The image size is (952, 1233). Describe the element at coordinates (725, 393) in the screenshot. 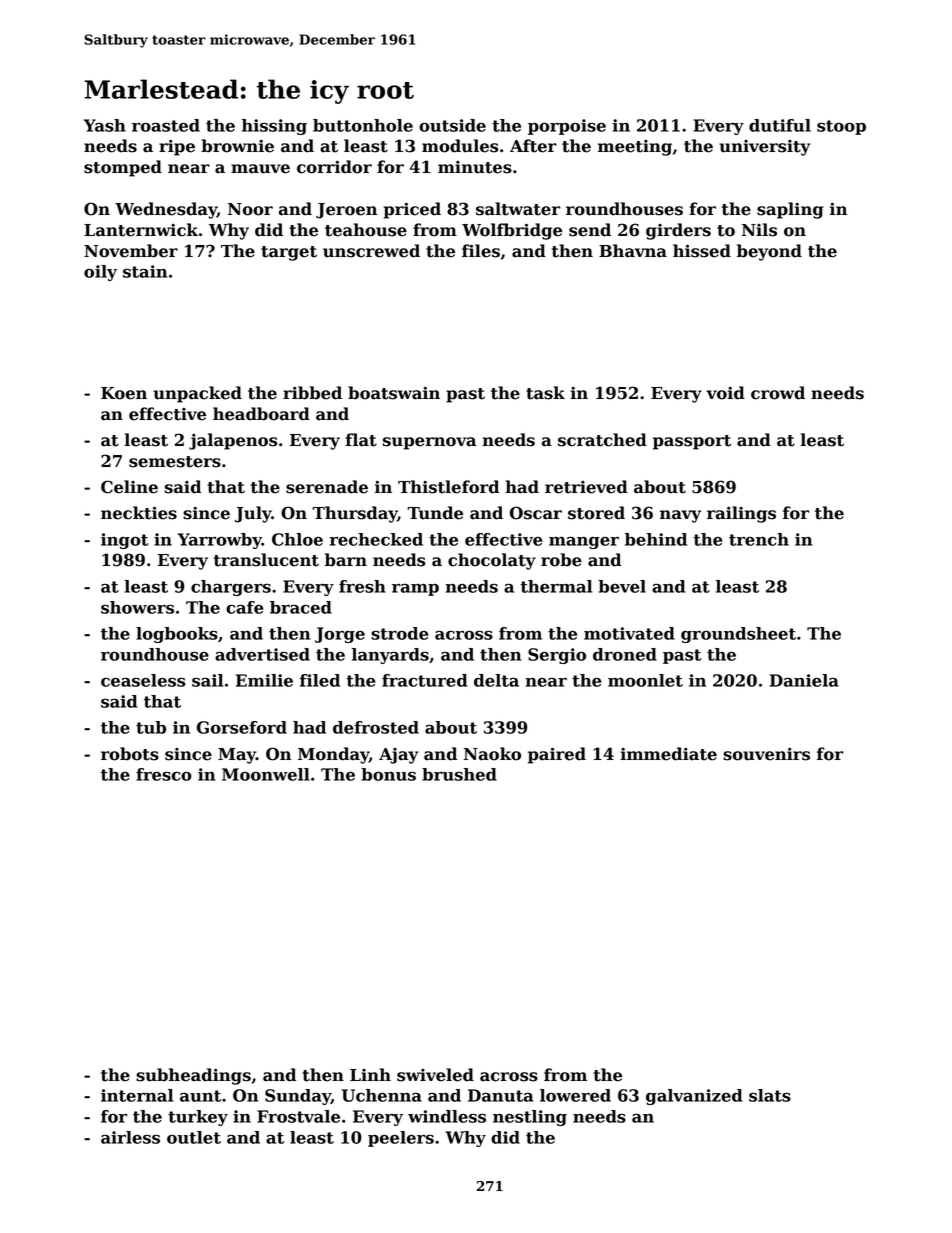

I see `void` at that location.
